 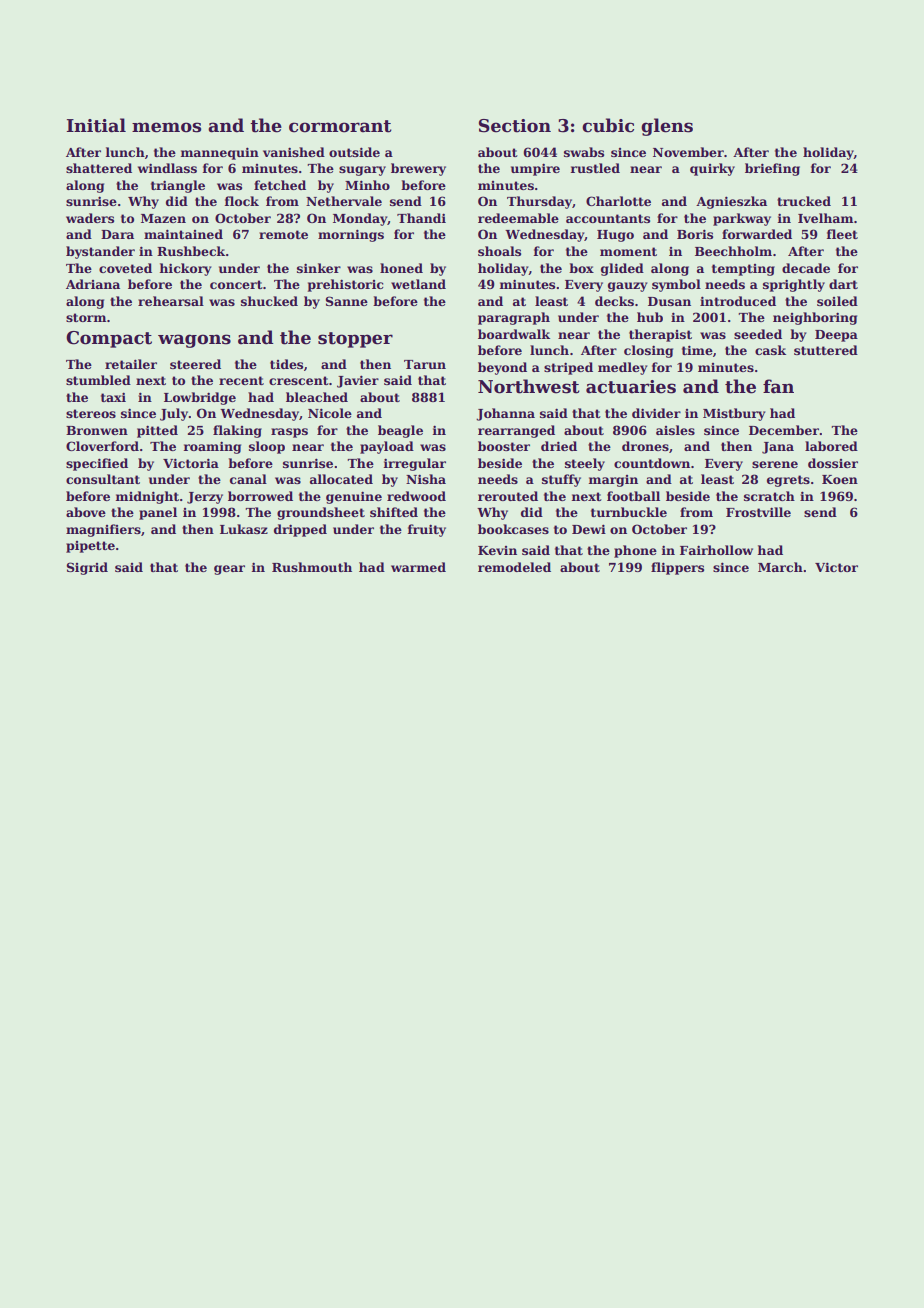 I want to click on Sanne, so click(x=347, y=301).
